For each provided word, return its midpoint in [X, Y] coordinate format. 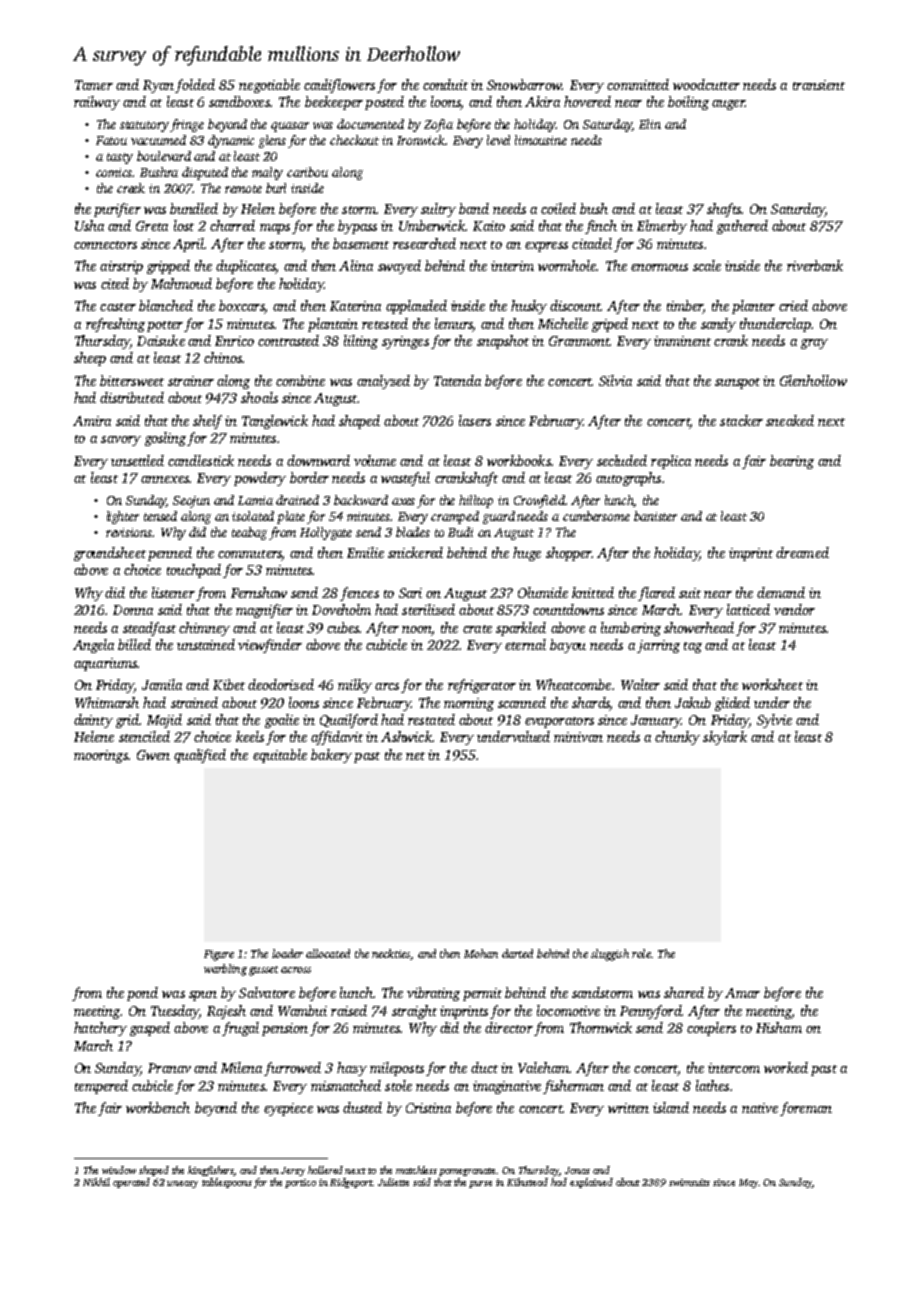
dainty [93, 721]
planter [753, 307]
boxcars [241, 305]
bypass [357, 227]
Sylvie [774, 721]
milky [355, 686]
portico [300, 1183]
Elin [650, 124]
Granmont [579, 341]
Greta [152, 226]
